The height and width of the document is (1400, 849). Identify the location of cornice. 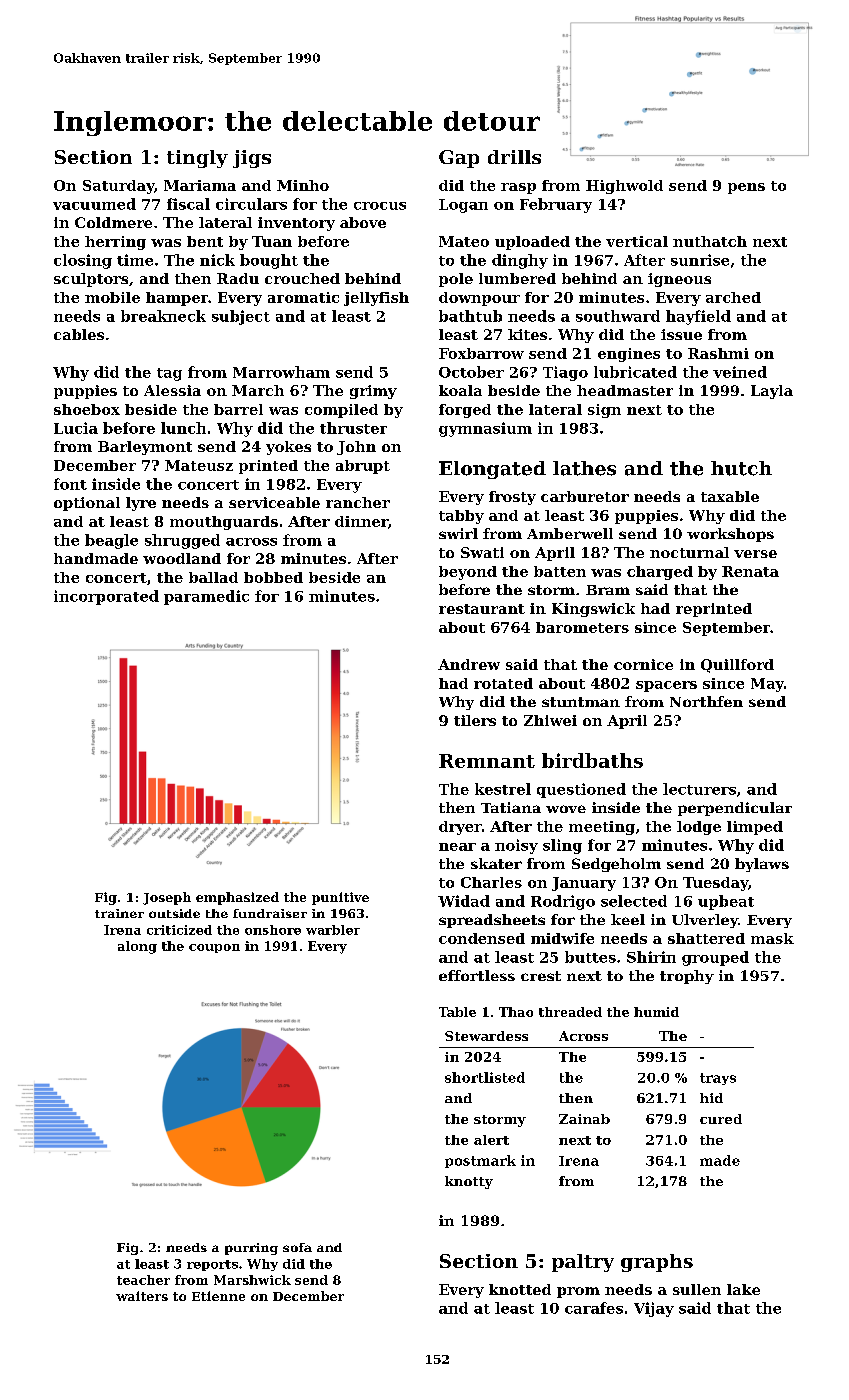
(643, 664).
